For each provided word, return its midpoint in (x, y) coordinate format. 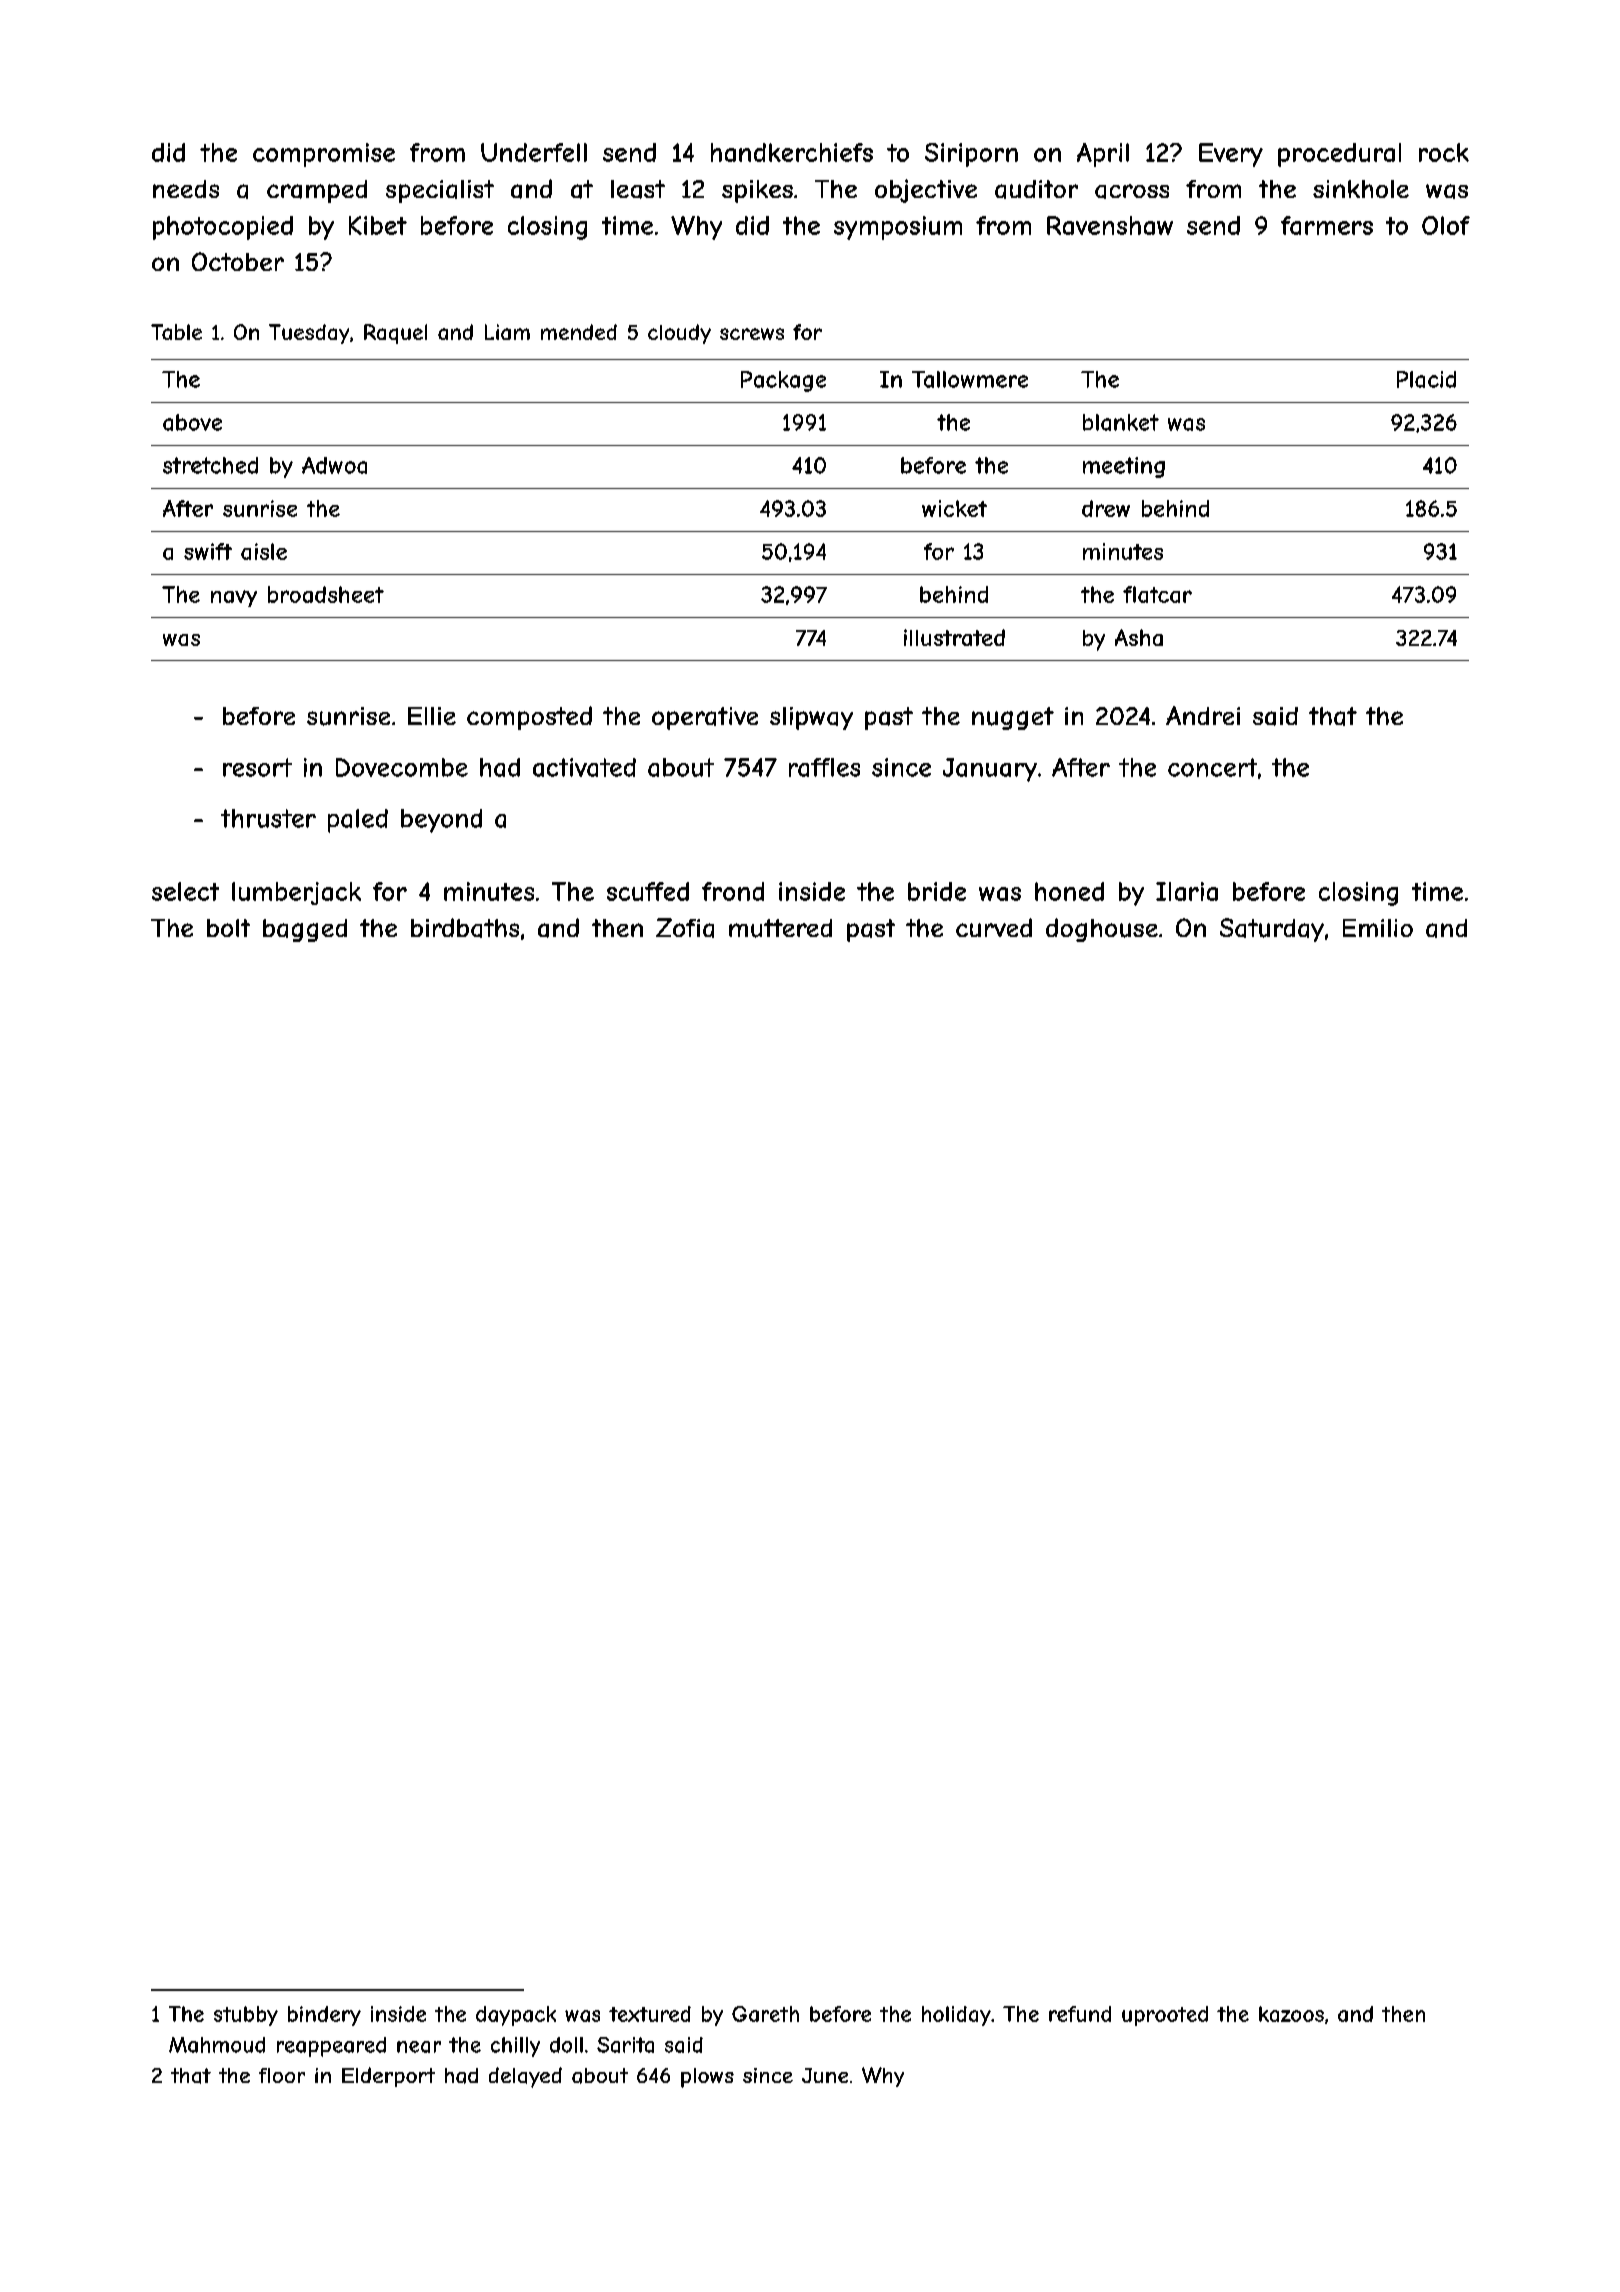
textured (650, 2014)
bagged (305, 930)
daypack (516, 2016)
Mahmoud (217, 2045)
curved (994, 927)
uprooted (1165, 2016)
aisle (264, 551)
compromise (324, 155)
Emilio (1378, 928)
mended (579, 332)
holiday (956, 2016)
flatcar (1157, 594)
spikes (757, 191)
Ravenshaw (1110, 225)
